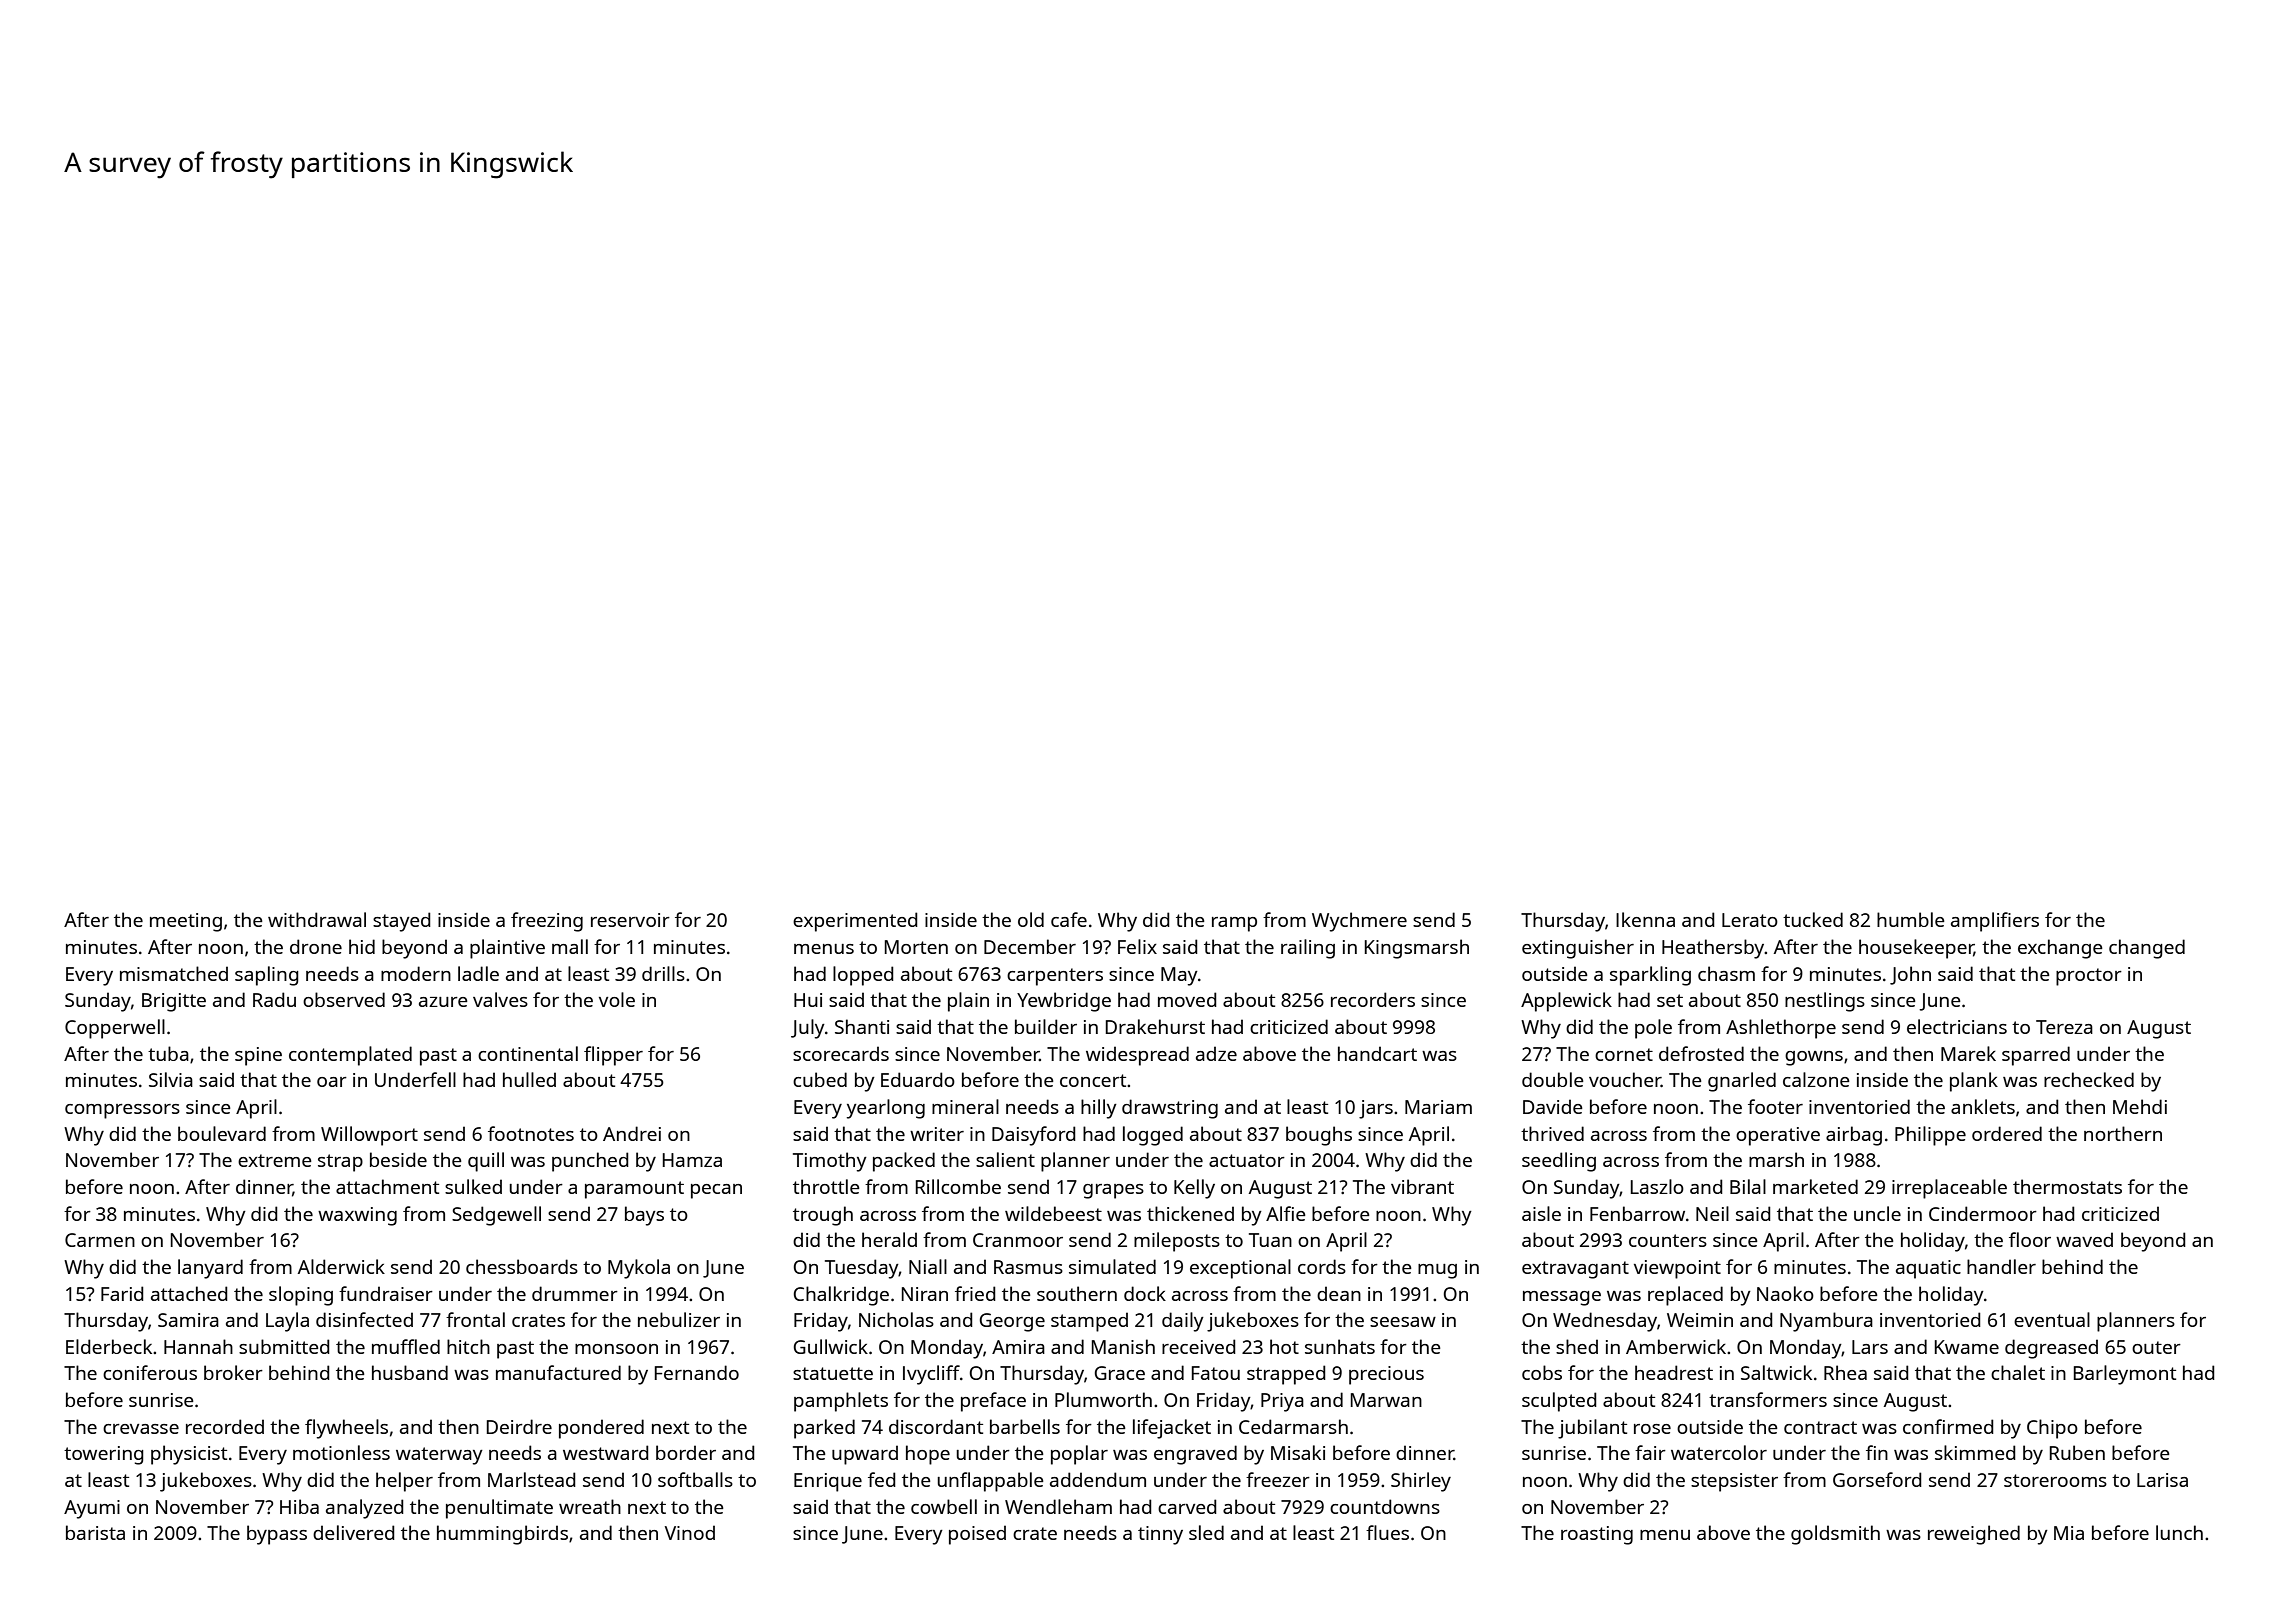 The image size is (2282, 1614). What do you see at coordinates (275, 1160) in the document?
I see `extreme` at bounding box center [275, 1160].
